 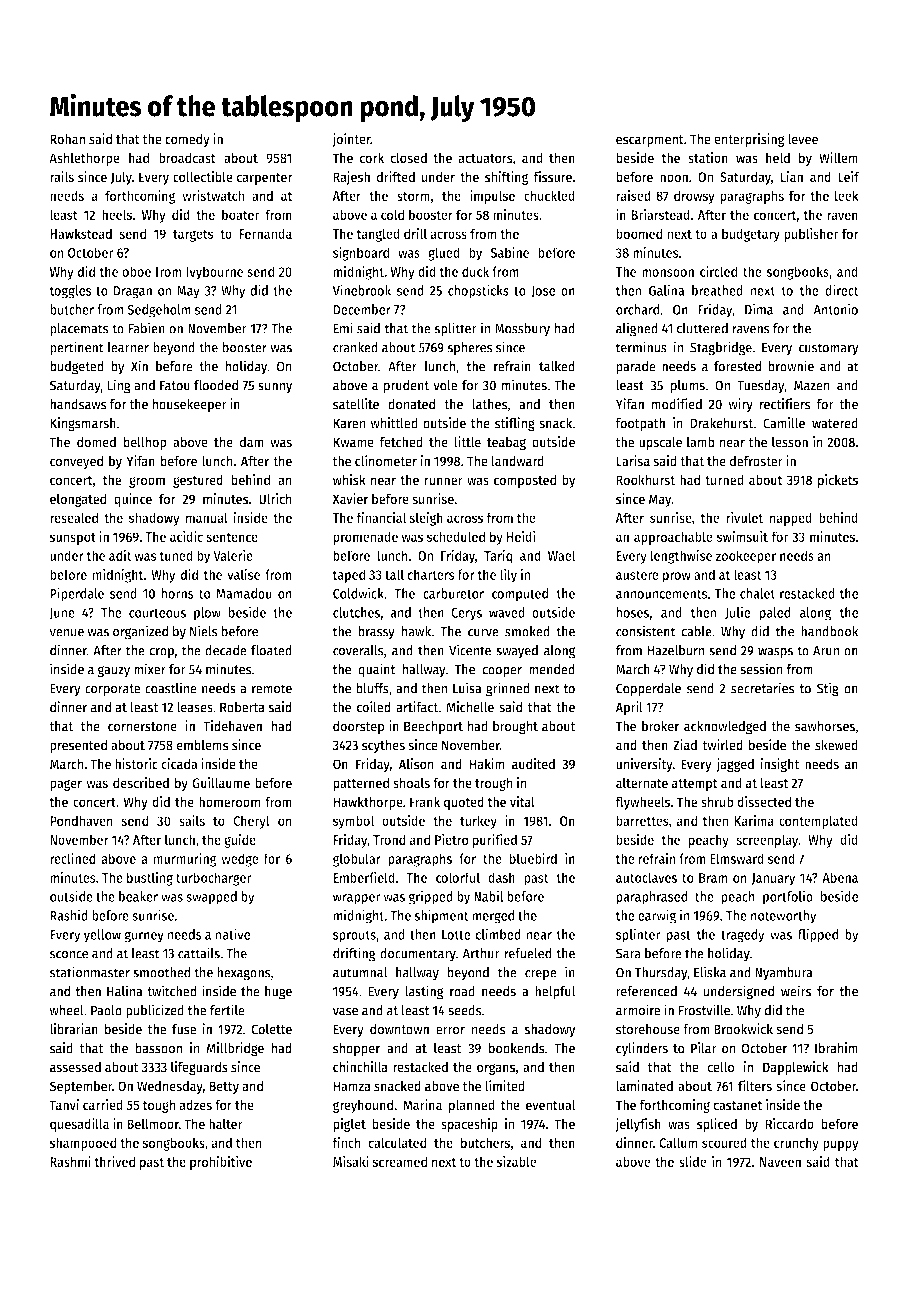 I want to click on planned, so click(x=472, y=1106).
